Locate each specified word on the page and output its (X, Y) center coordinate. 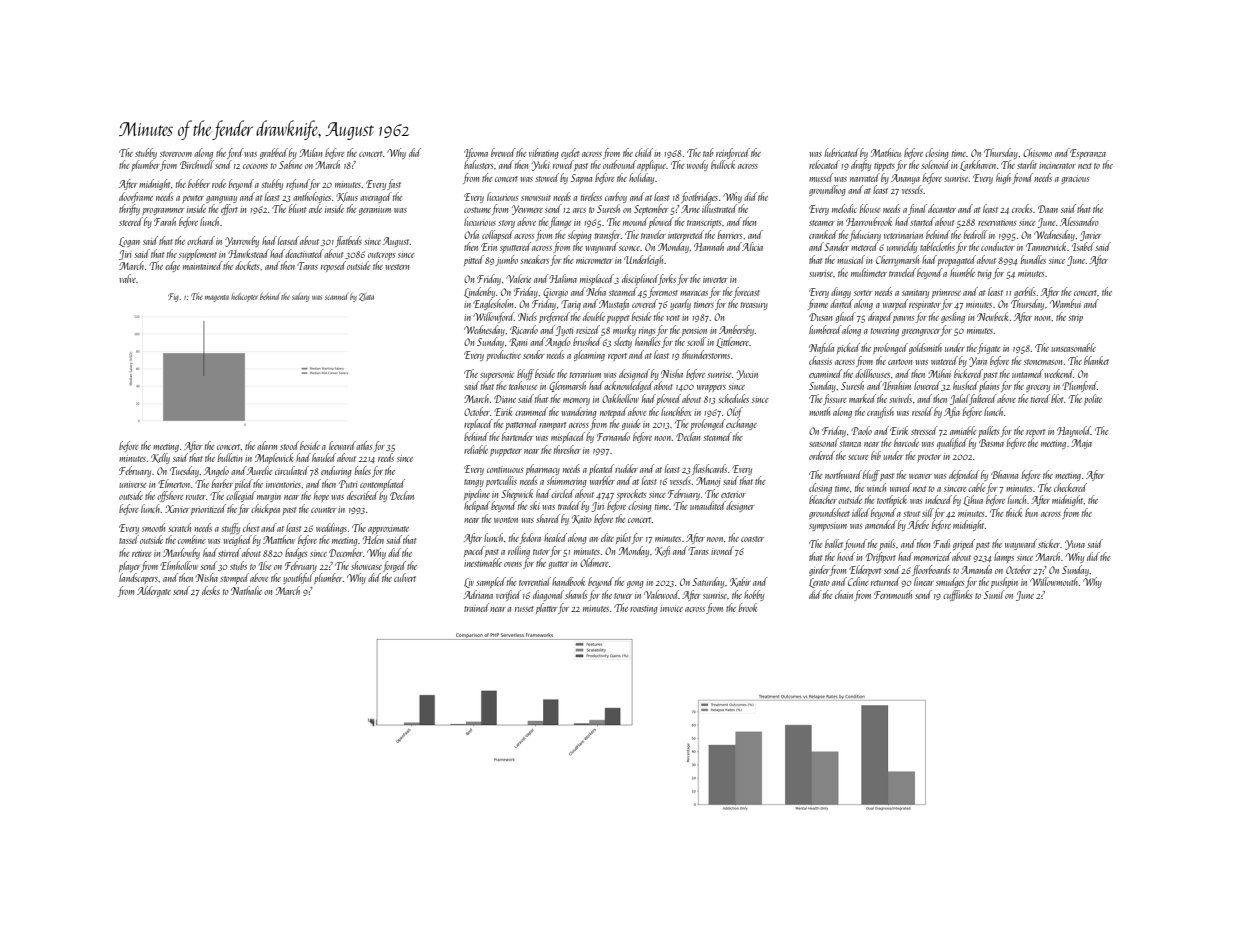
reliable (476, 449)
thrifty (129, 209)
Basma (991, 443)
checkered (1070, 487)
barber (222, 483)
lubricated (842, 152)
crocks (1022, 208)
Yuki (540, 165)
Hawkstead (248, 253)
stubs (238, 565)
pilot (623, 538)
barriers (730, 234)
